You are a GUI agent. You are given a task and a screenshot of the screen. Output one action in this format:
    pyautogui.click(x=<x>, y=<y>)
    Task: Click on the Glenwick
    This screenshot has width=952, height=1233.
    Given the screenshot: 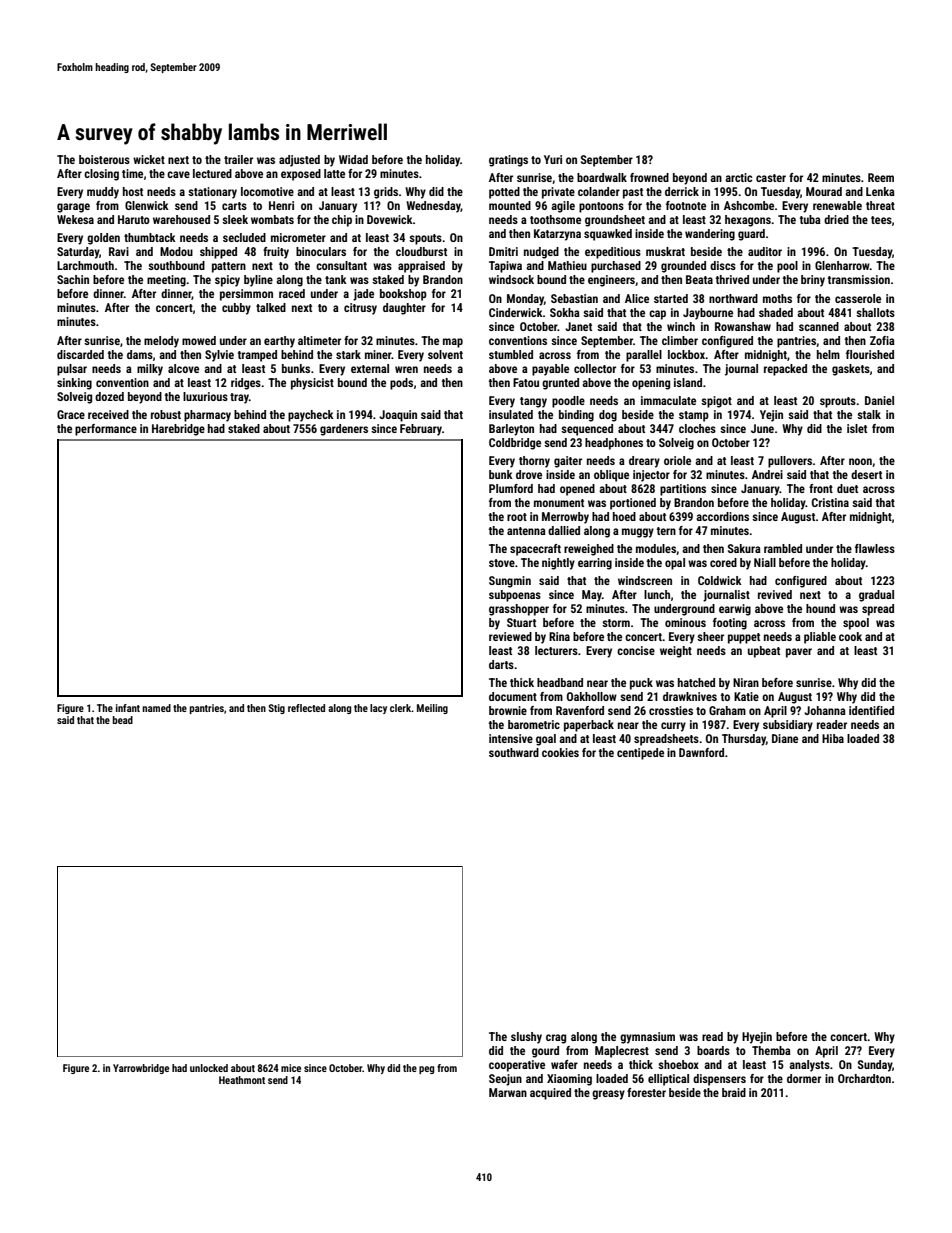 What is the action you would take?
    pyautogui.click(x=147, y=205)
